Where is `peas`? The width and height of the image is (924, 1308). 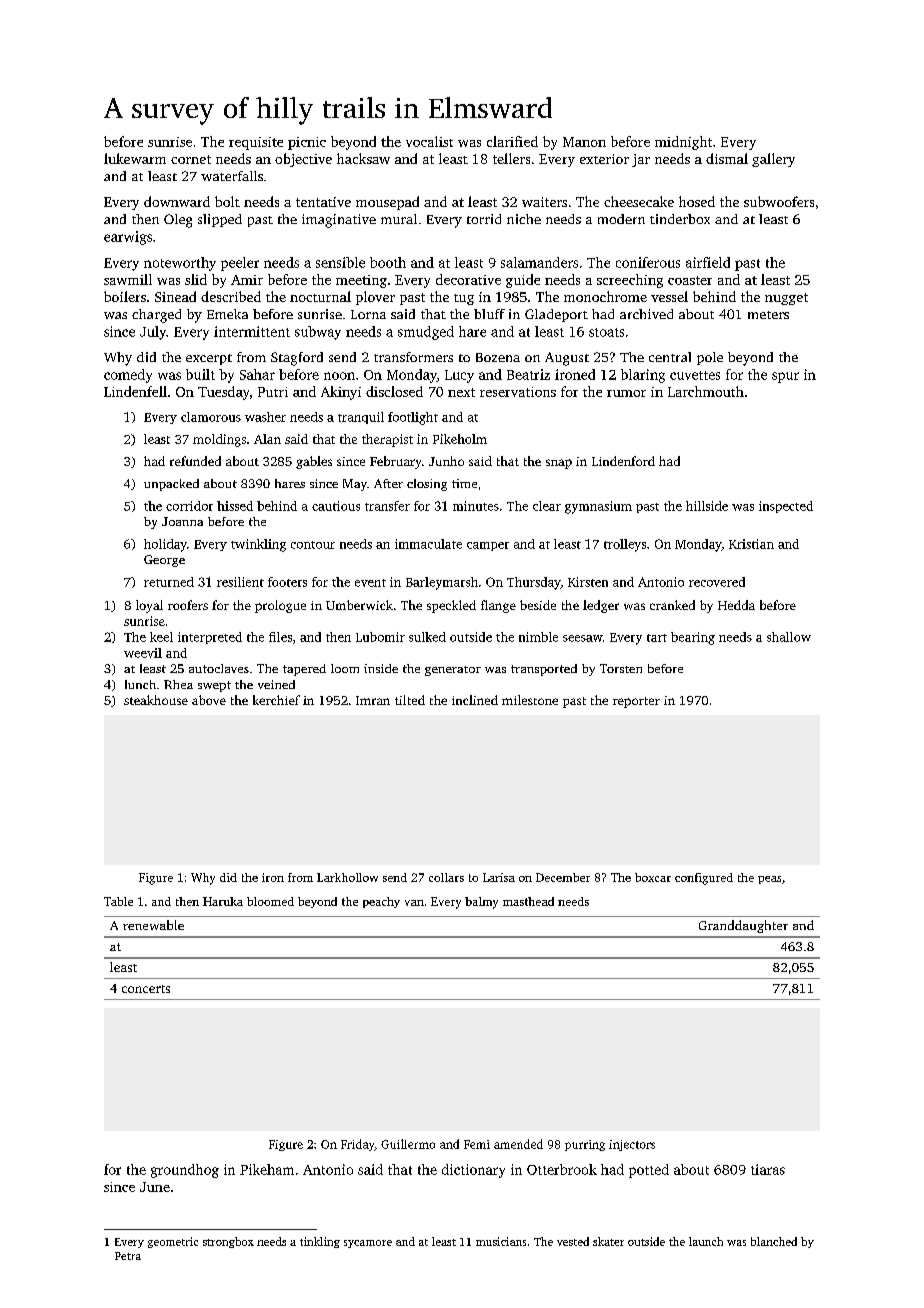 peas is located at coordinates (769, 880).
